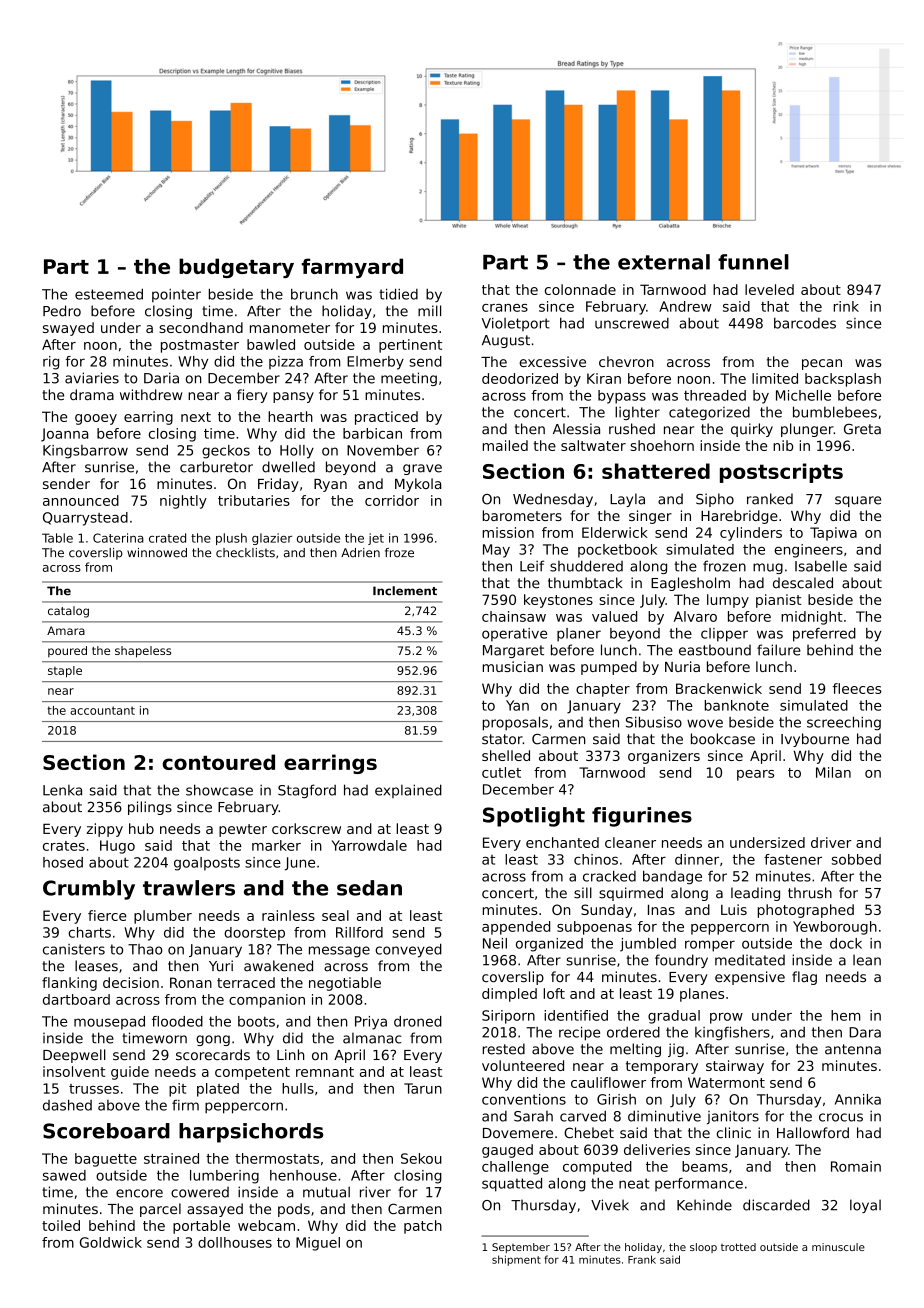 This screenshot has height=1308, width=924. Describe the element at coordinates (580, 289) in the screenshot. I see `colonnade` at that location.
